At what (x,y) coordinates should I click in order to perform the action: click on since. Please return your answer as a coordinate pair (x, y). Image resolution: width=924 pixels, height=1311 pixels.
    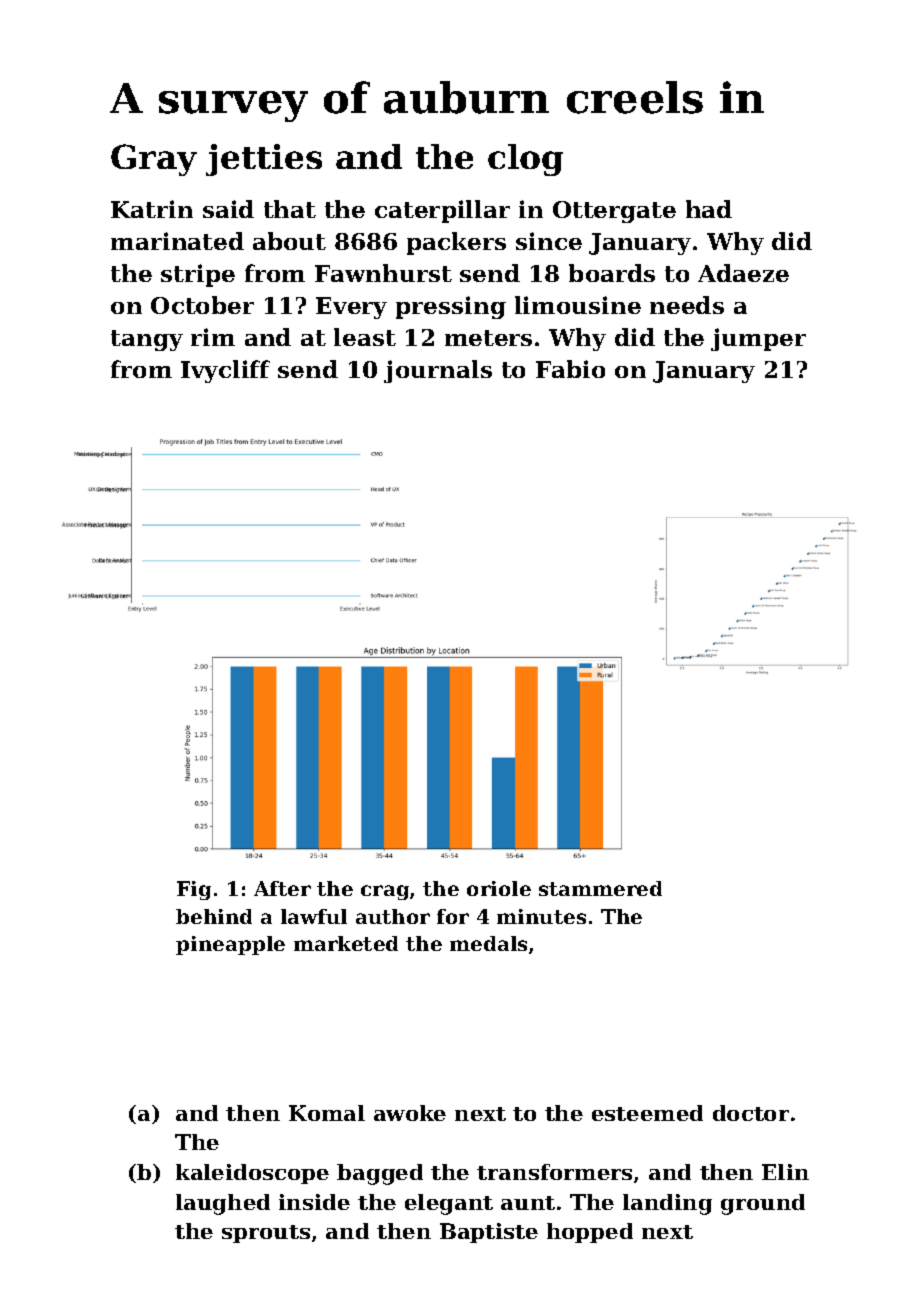
    Looking at the image, I should click on (549, 241).
